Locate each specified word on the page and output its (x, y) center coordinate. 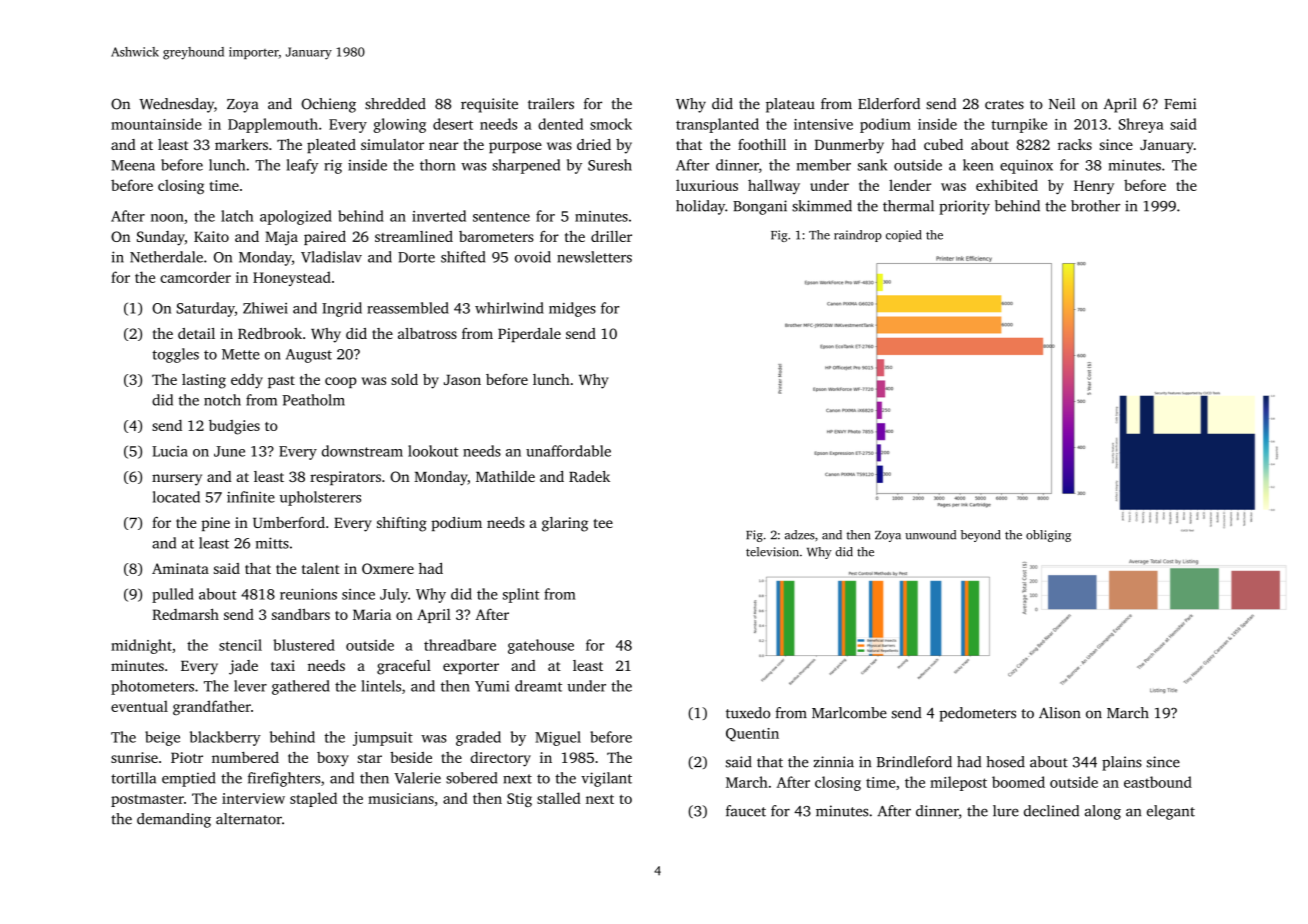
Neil (1062, 103)
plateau (790, 105)
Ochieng (328, 105)
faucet (746, 811)
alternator (249, 819)
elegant (1171, 812)
